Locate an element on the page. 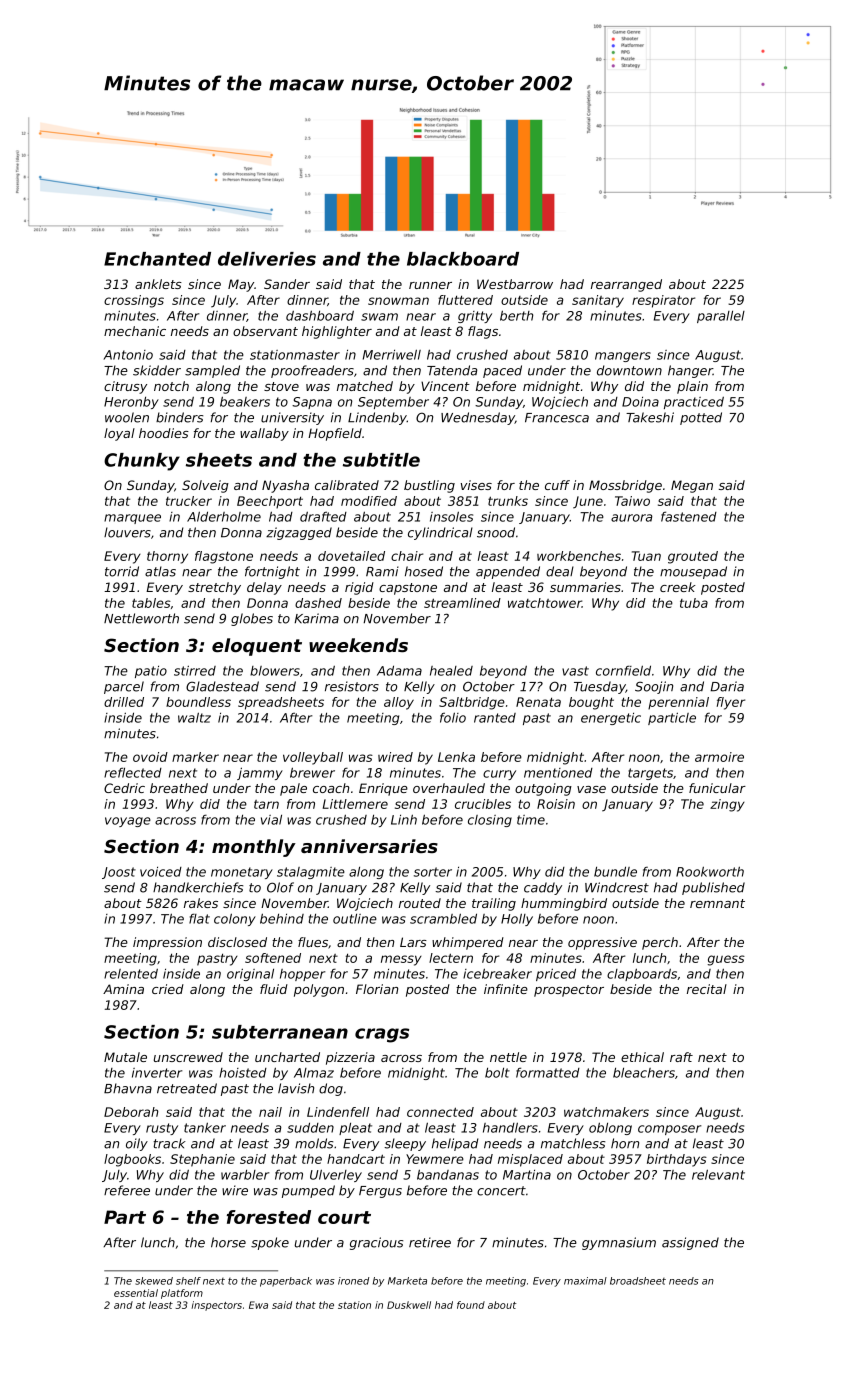 The height and width of the image is (1400, 849). Takeshi is located at coordinates (650, 417).
